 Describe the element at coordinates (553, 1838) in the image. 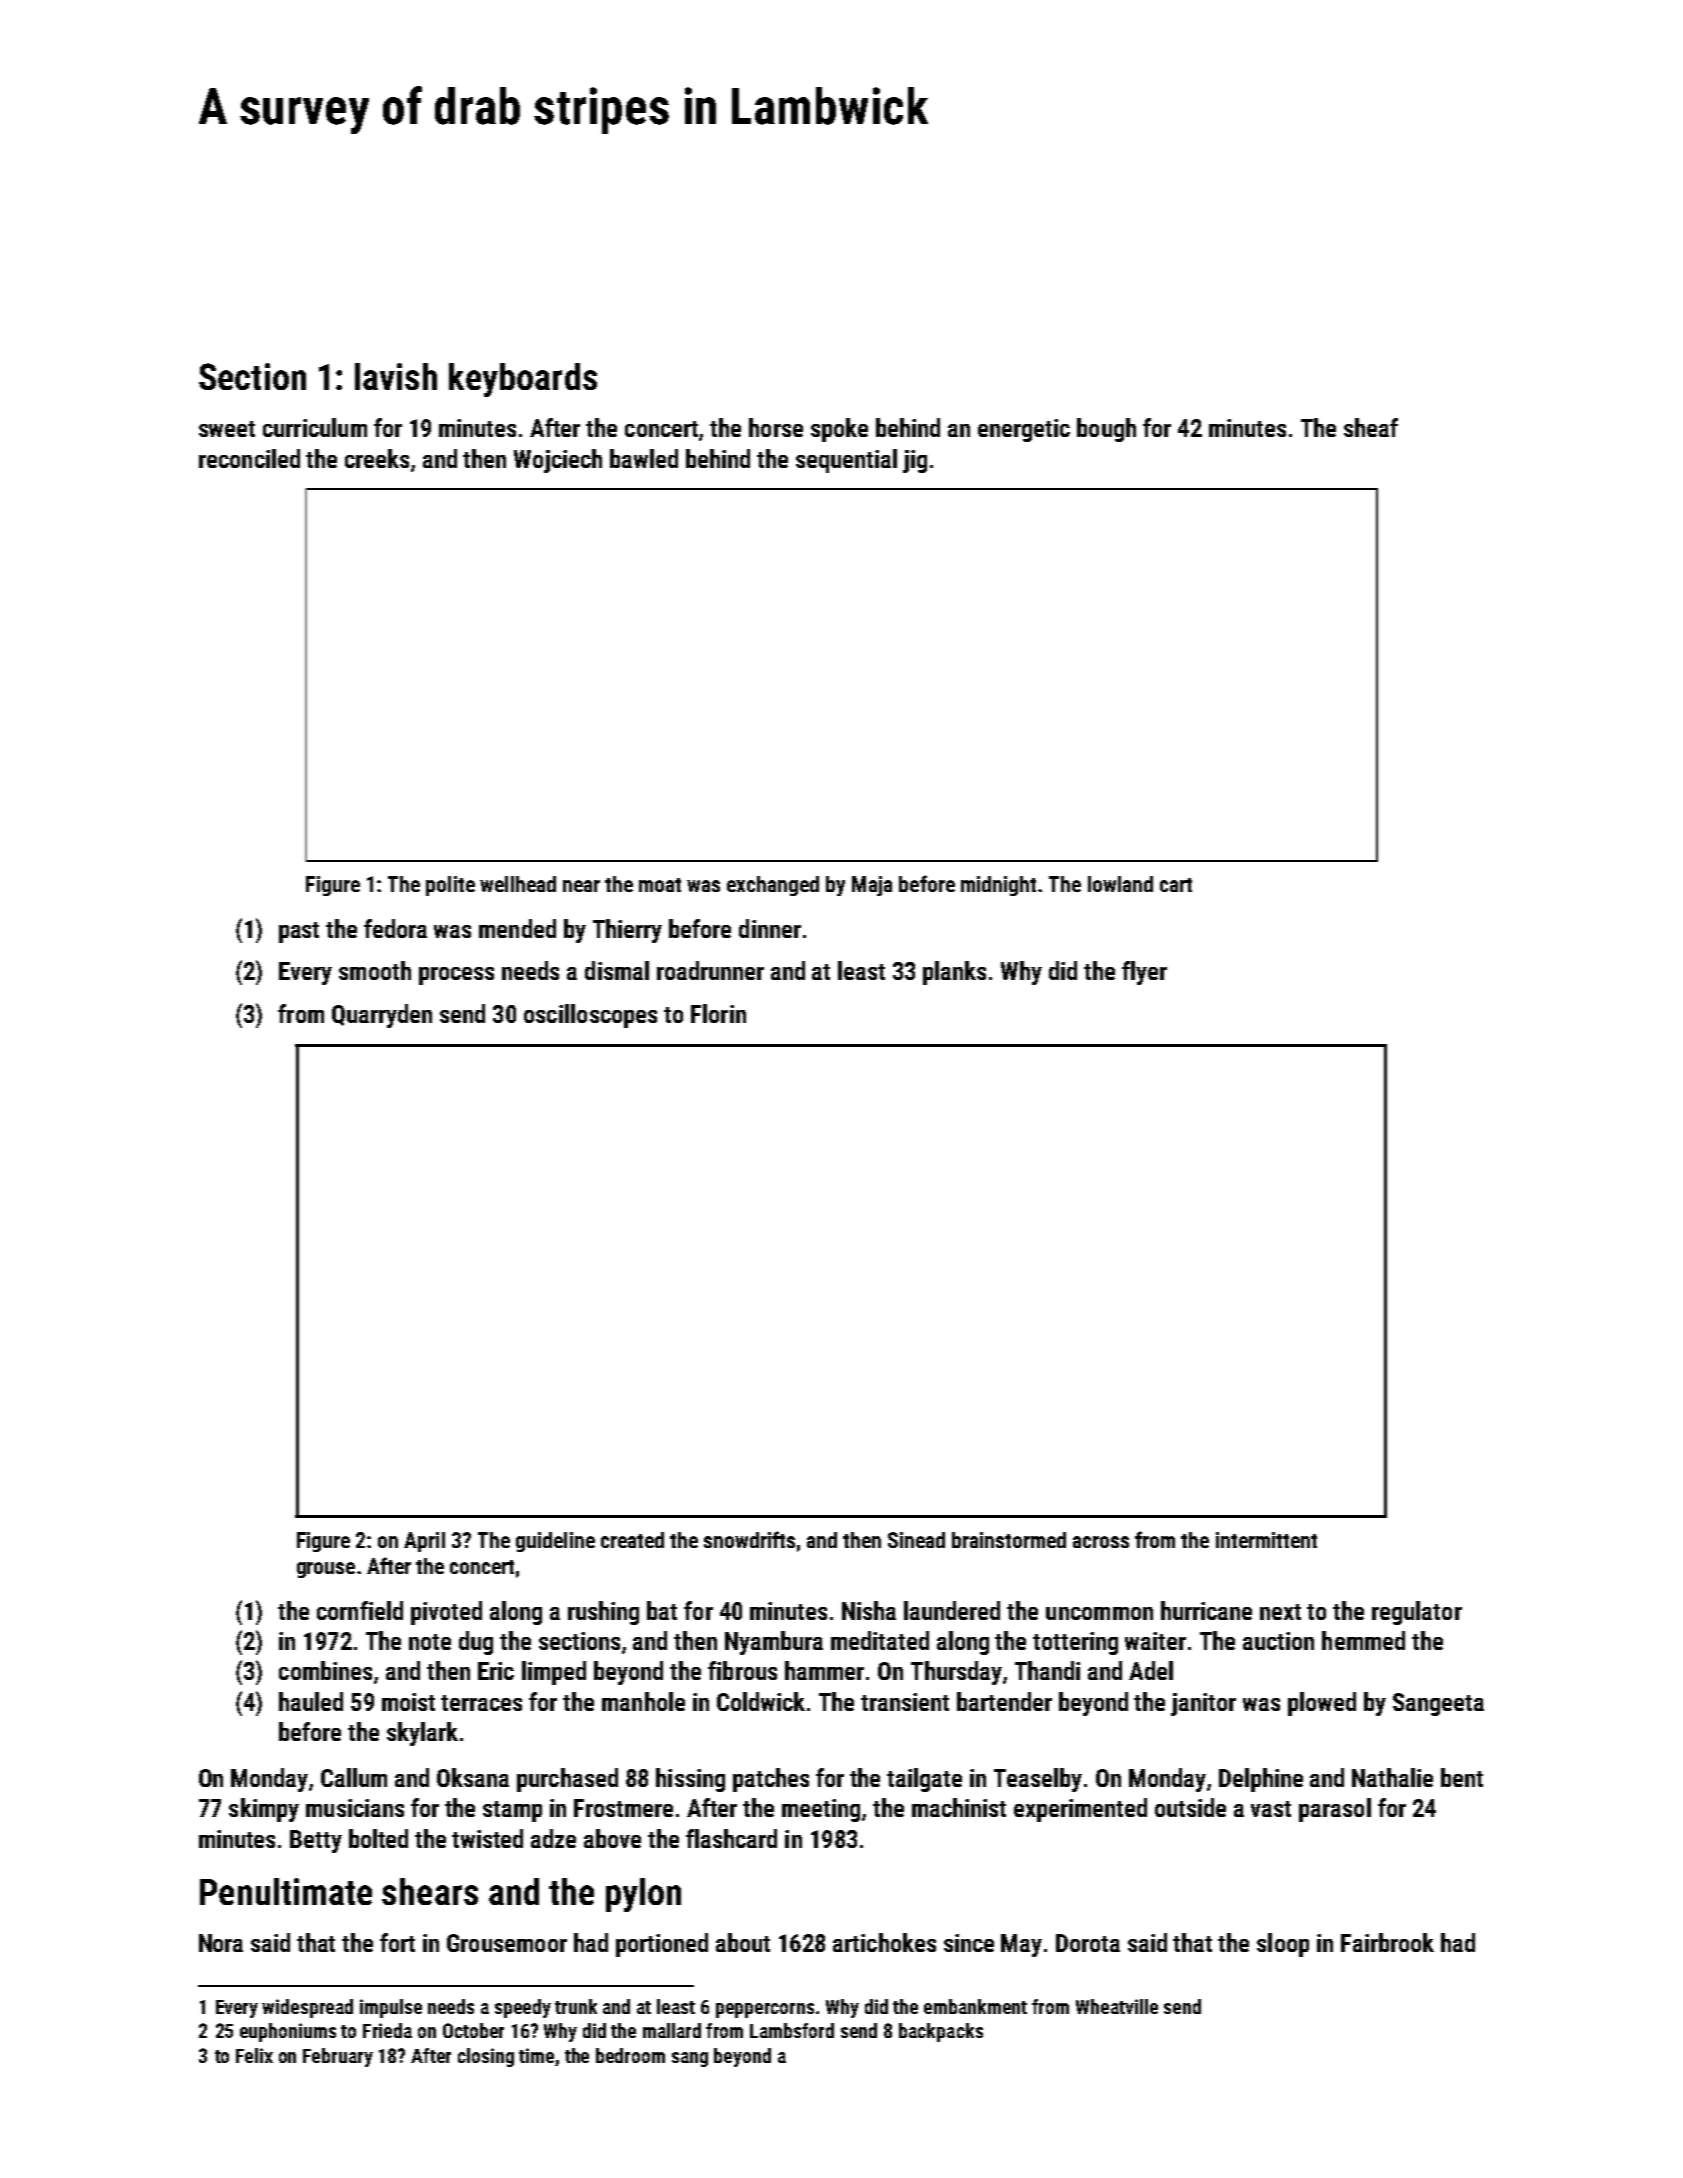

I see `adze` at that location.
